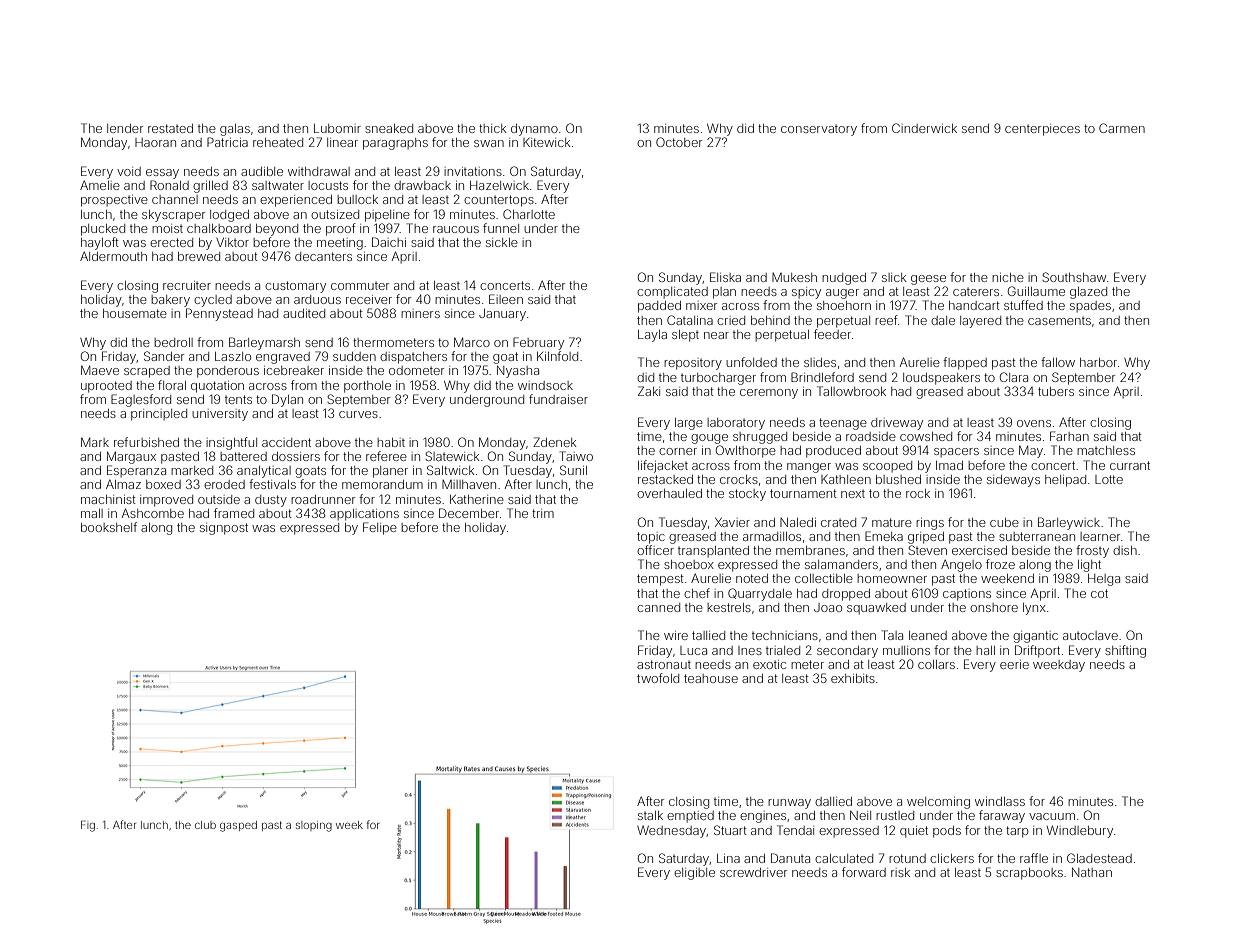 This screenshot has height=952, width=1233. Describe the element at coordinates (819, 130) in the screenshot. I see `conservatory` at that location.
